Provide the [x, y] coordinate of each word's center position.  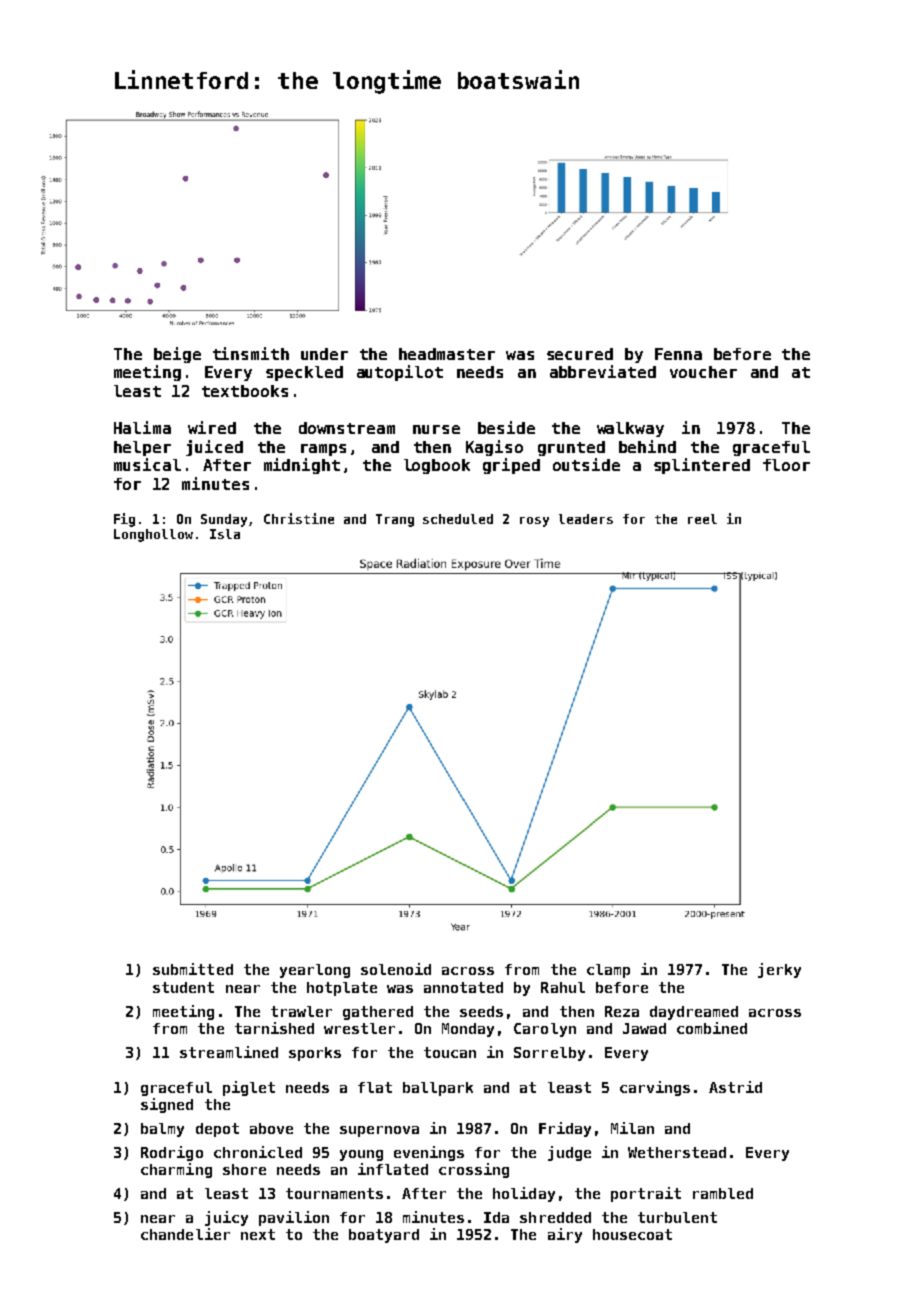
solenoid [396, 969]
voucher [703, 372]
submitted [193, 969]
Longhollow [153, 535]
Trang [395, 520]
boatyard [384, 1236]
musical [147, 464]
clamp [608, 971]
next [258, 1234]
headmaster [447, 354]
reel [702, 519]
